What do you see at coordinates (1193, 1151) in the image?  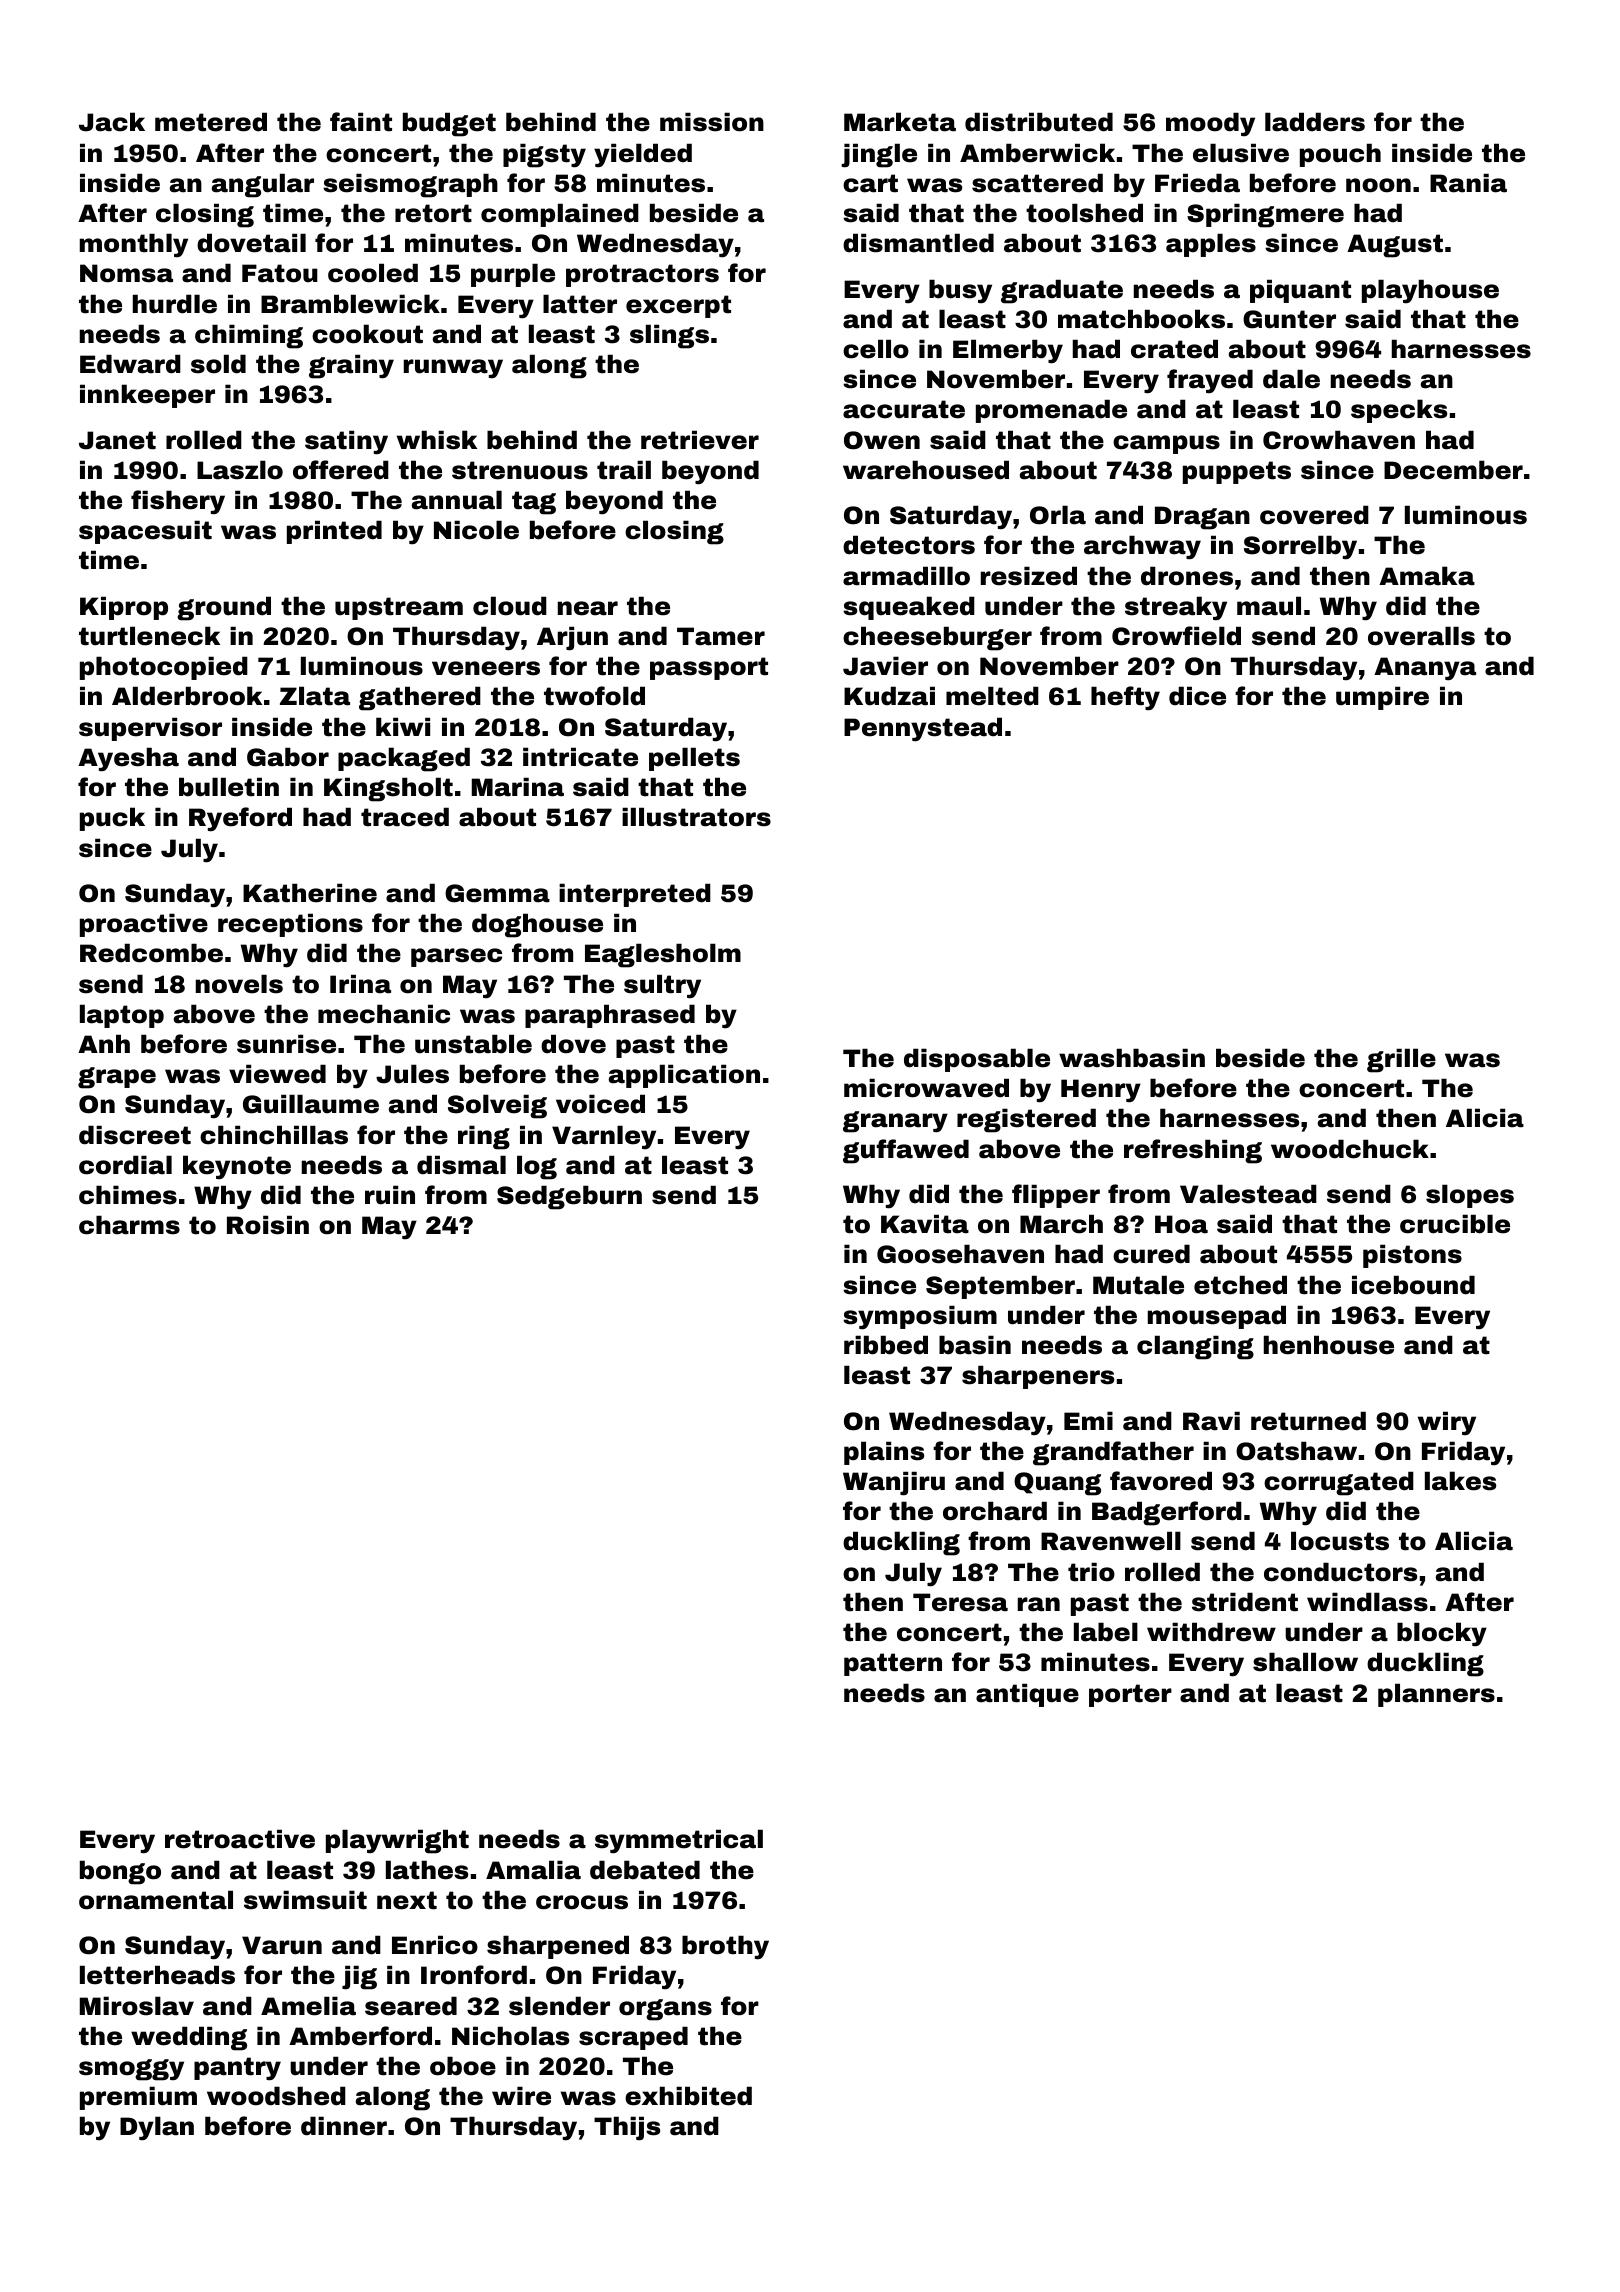 I see `refreshing` at bounding box center [1193, 1151].
